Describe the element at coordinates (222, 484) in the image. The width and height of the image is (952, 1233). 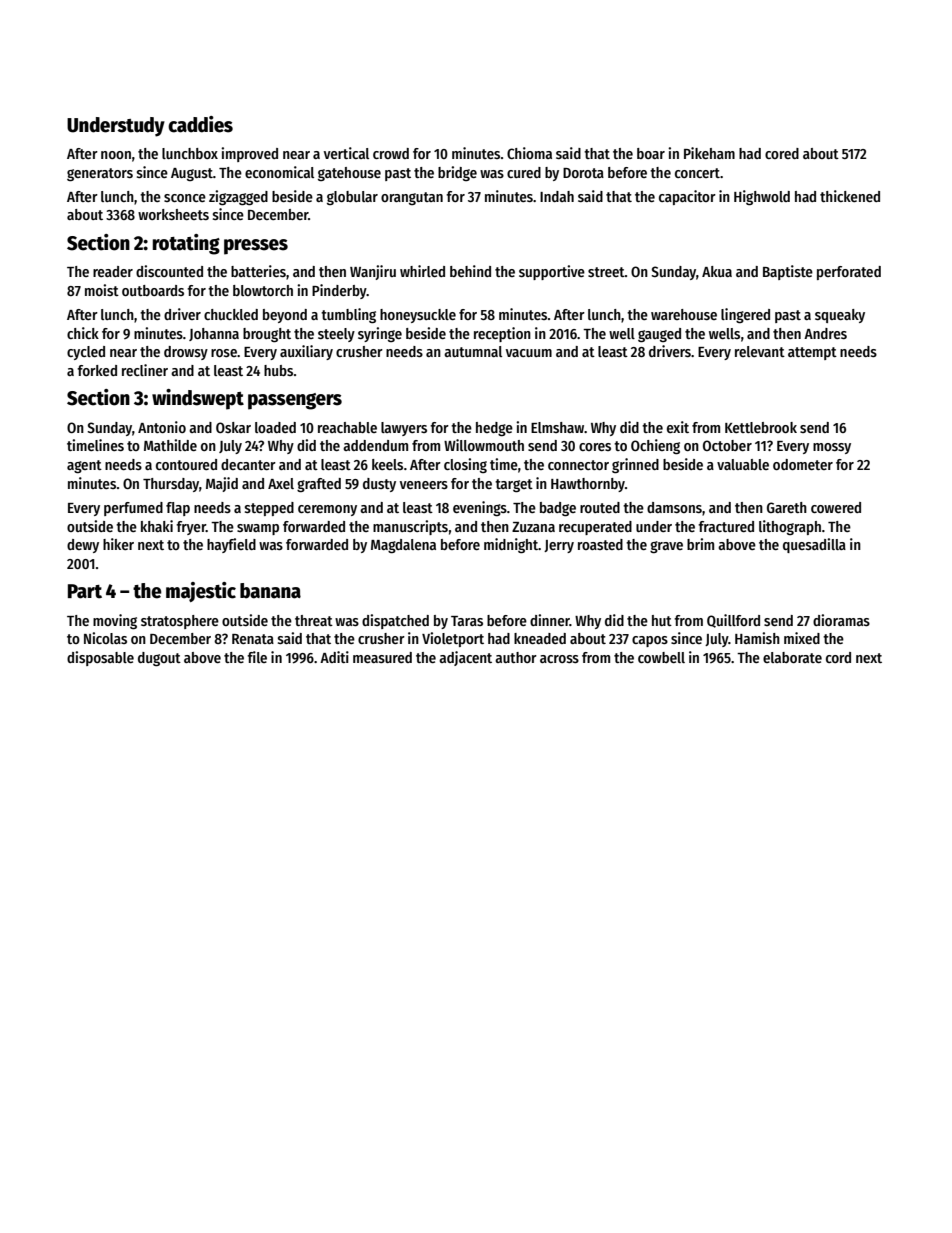
I see `Majid` at that location.
